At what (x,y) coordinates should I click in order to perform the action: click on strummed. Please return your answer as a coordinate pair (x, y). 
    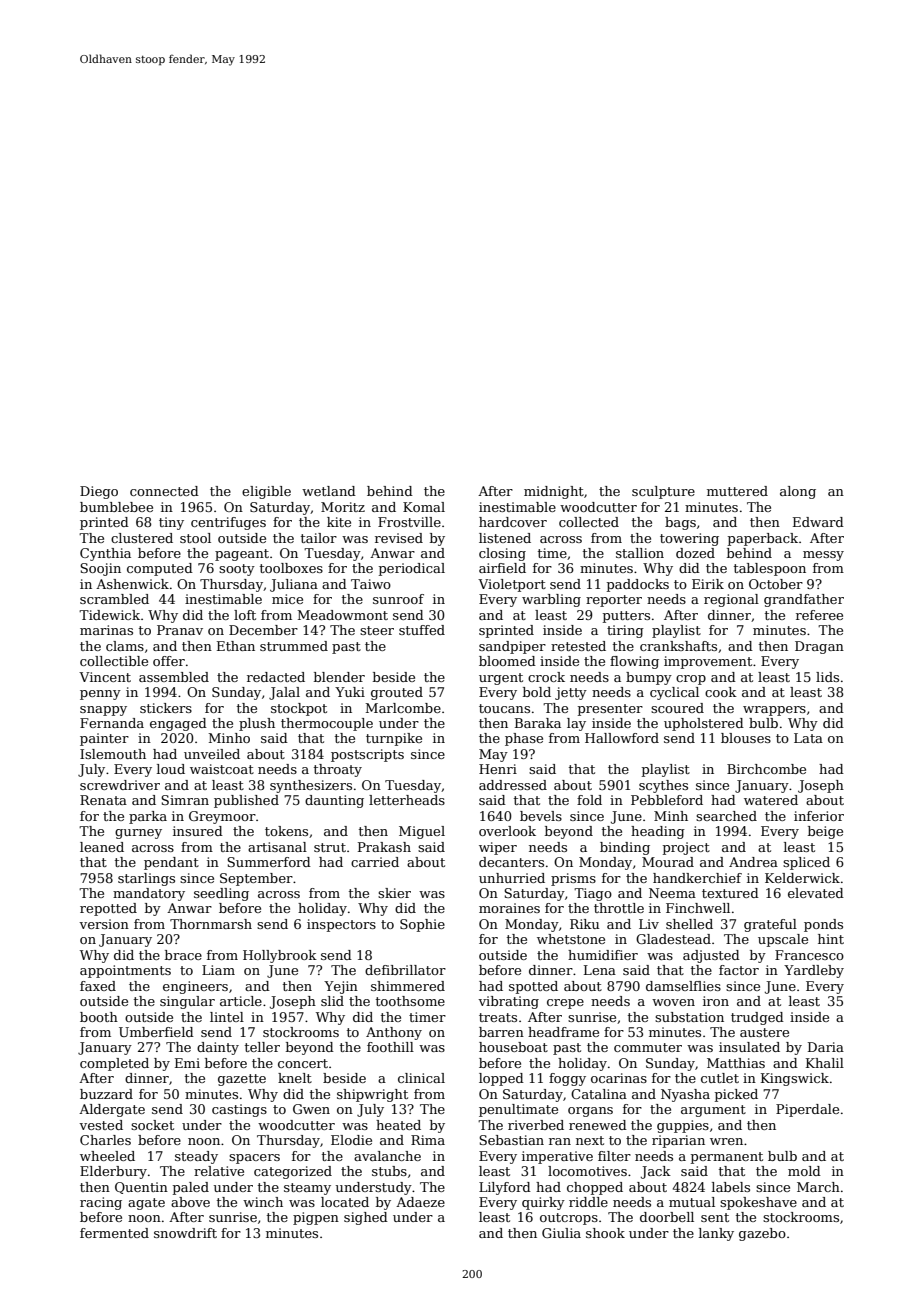
    Looking at the image, I should click on (294, 646).
